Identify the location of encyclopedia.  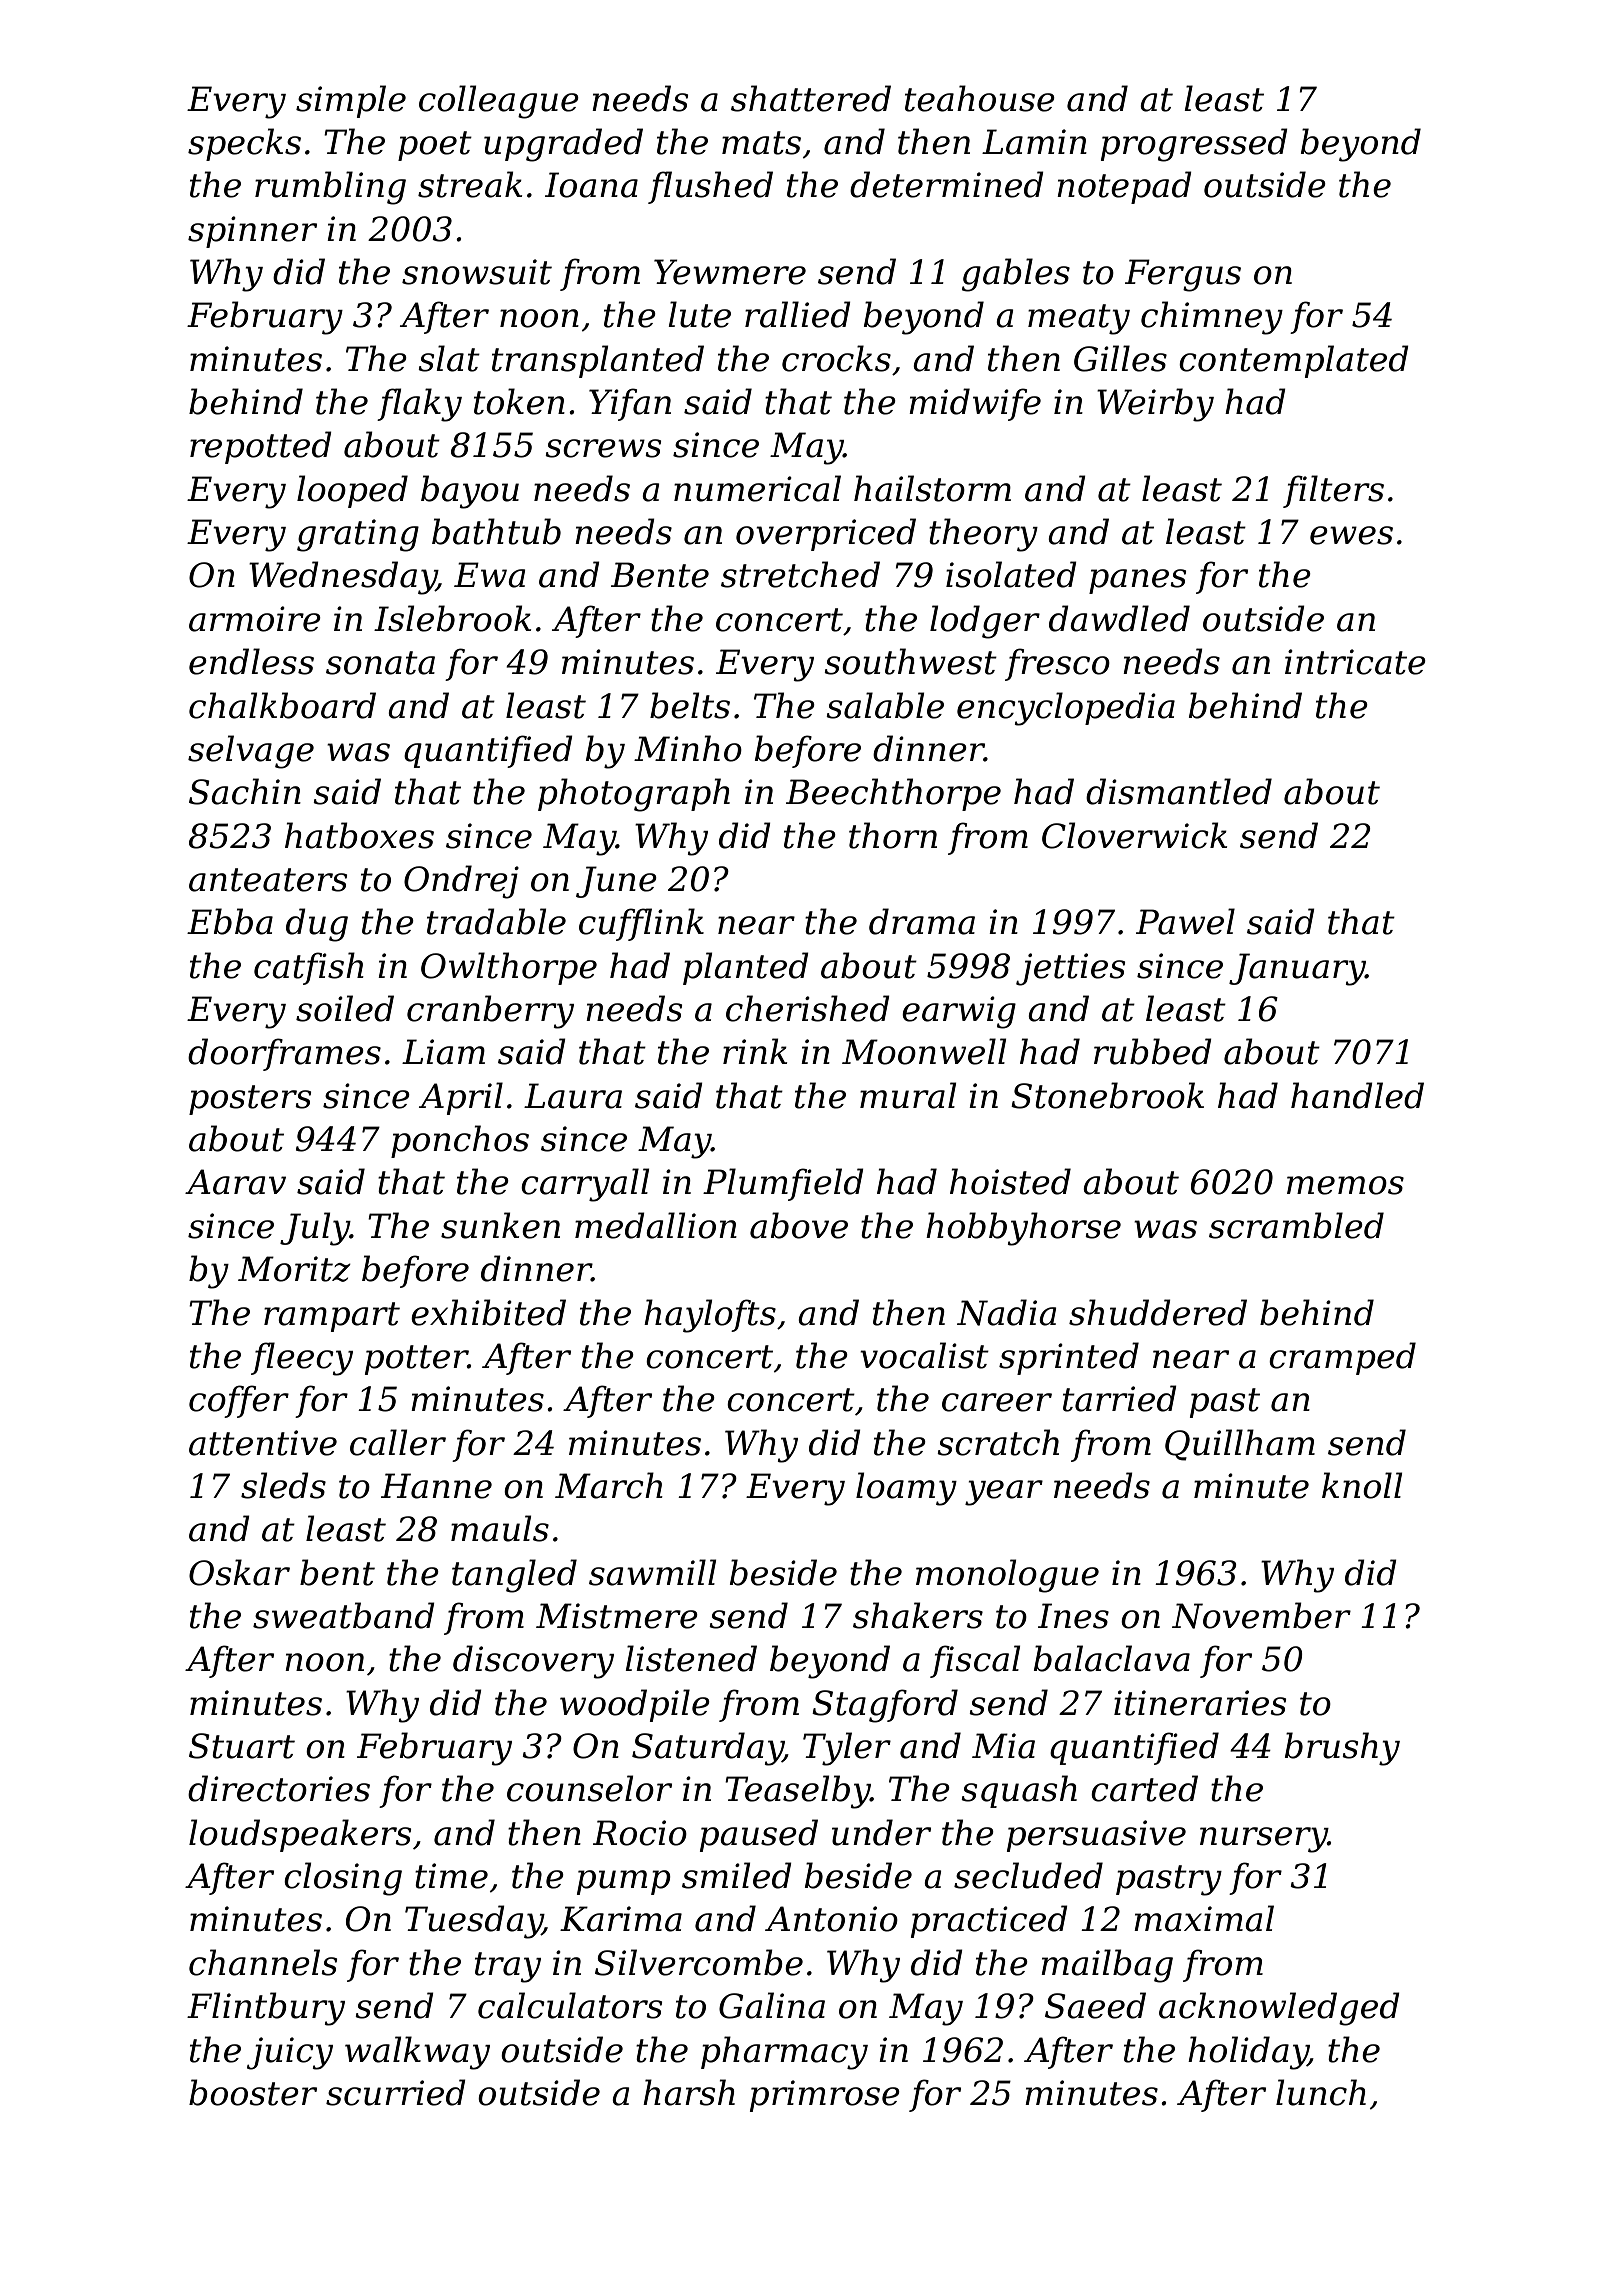
(1066, 709).
